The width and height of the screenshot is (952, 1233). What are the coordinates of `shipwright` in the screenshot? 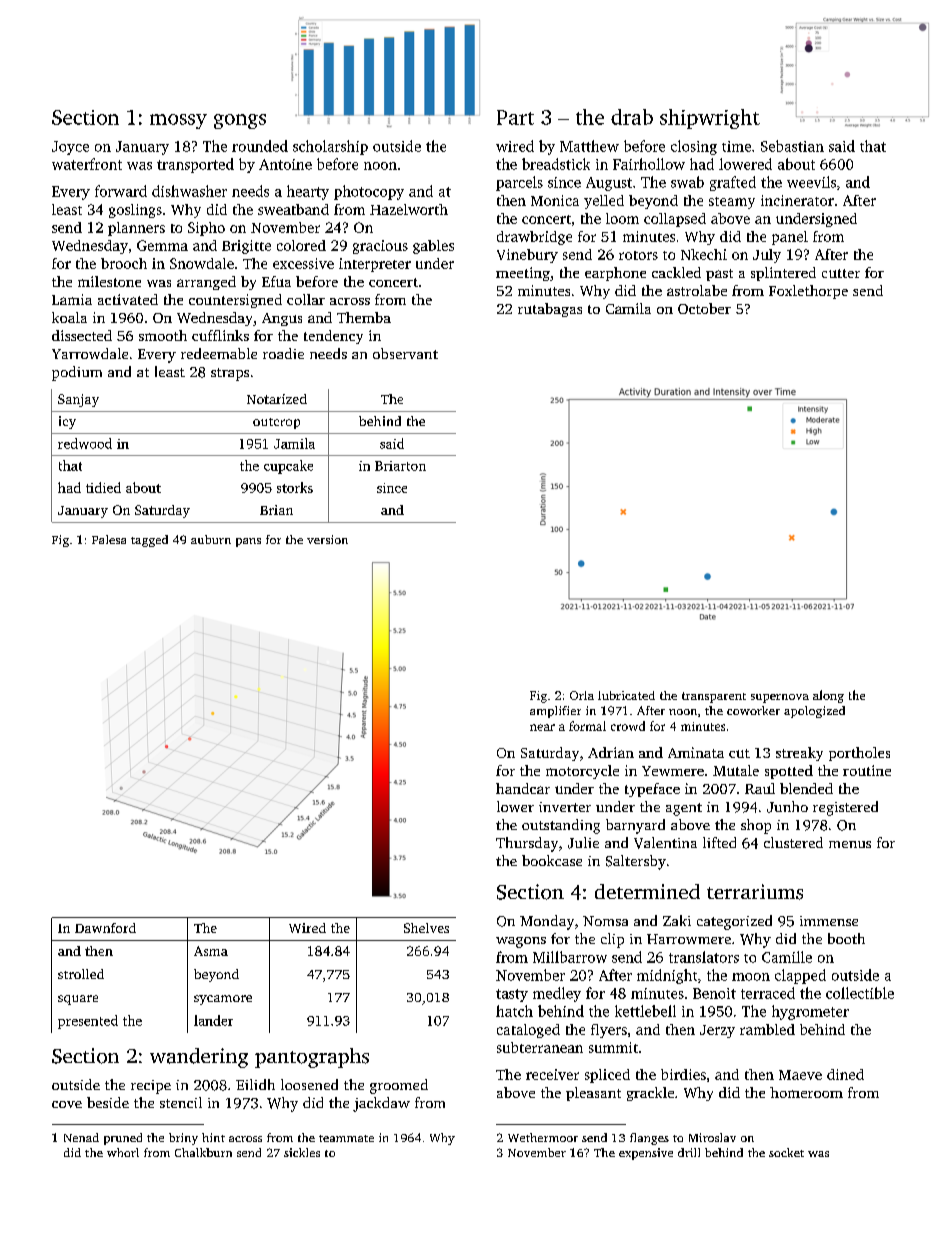 It's located at (710, 119).
